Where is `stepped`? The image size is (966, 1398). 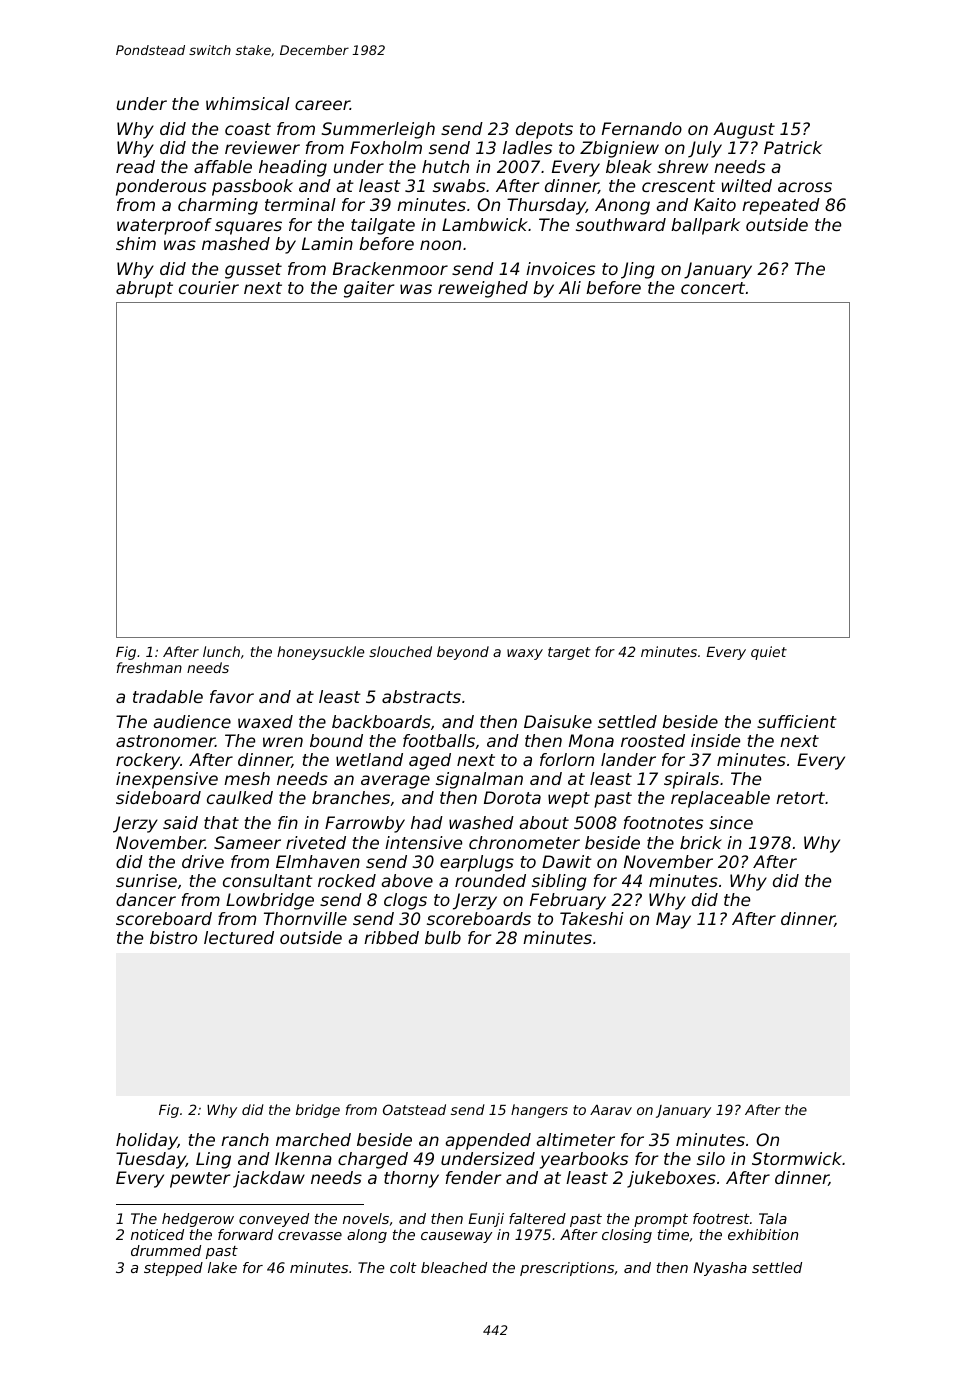
stepped is located at coordinates (173, 1269).
